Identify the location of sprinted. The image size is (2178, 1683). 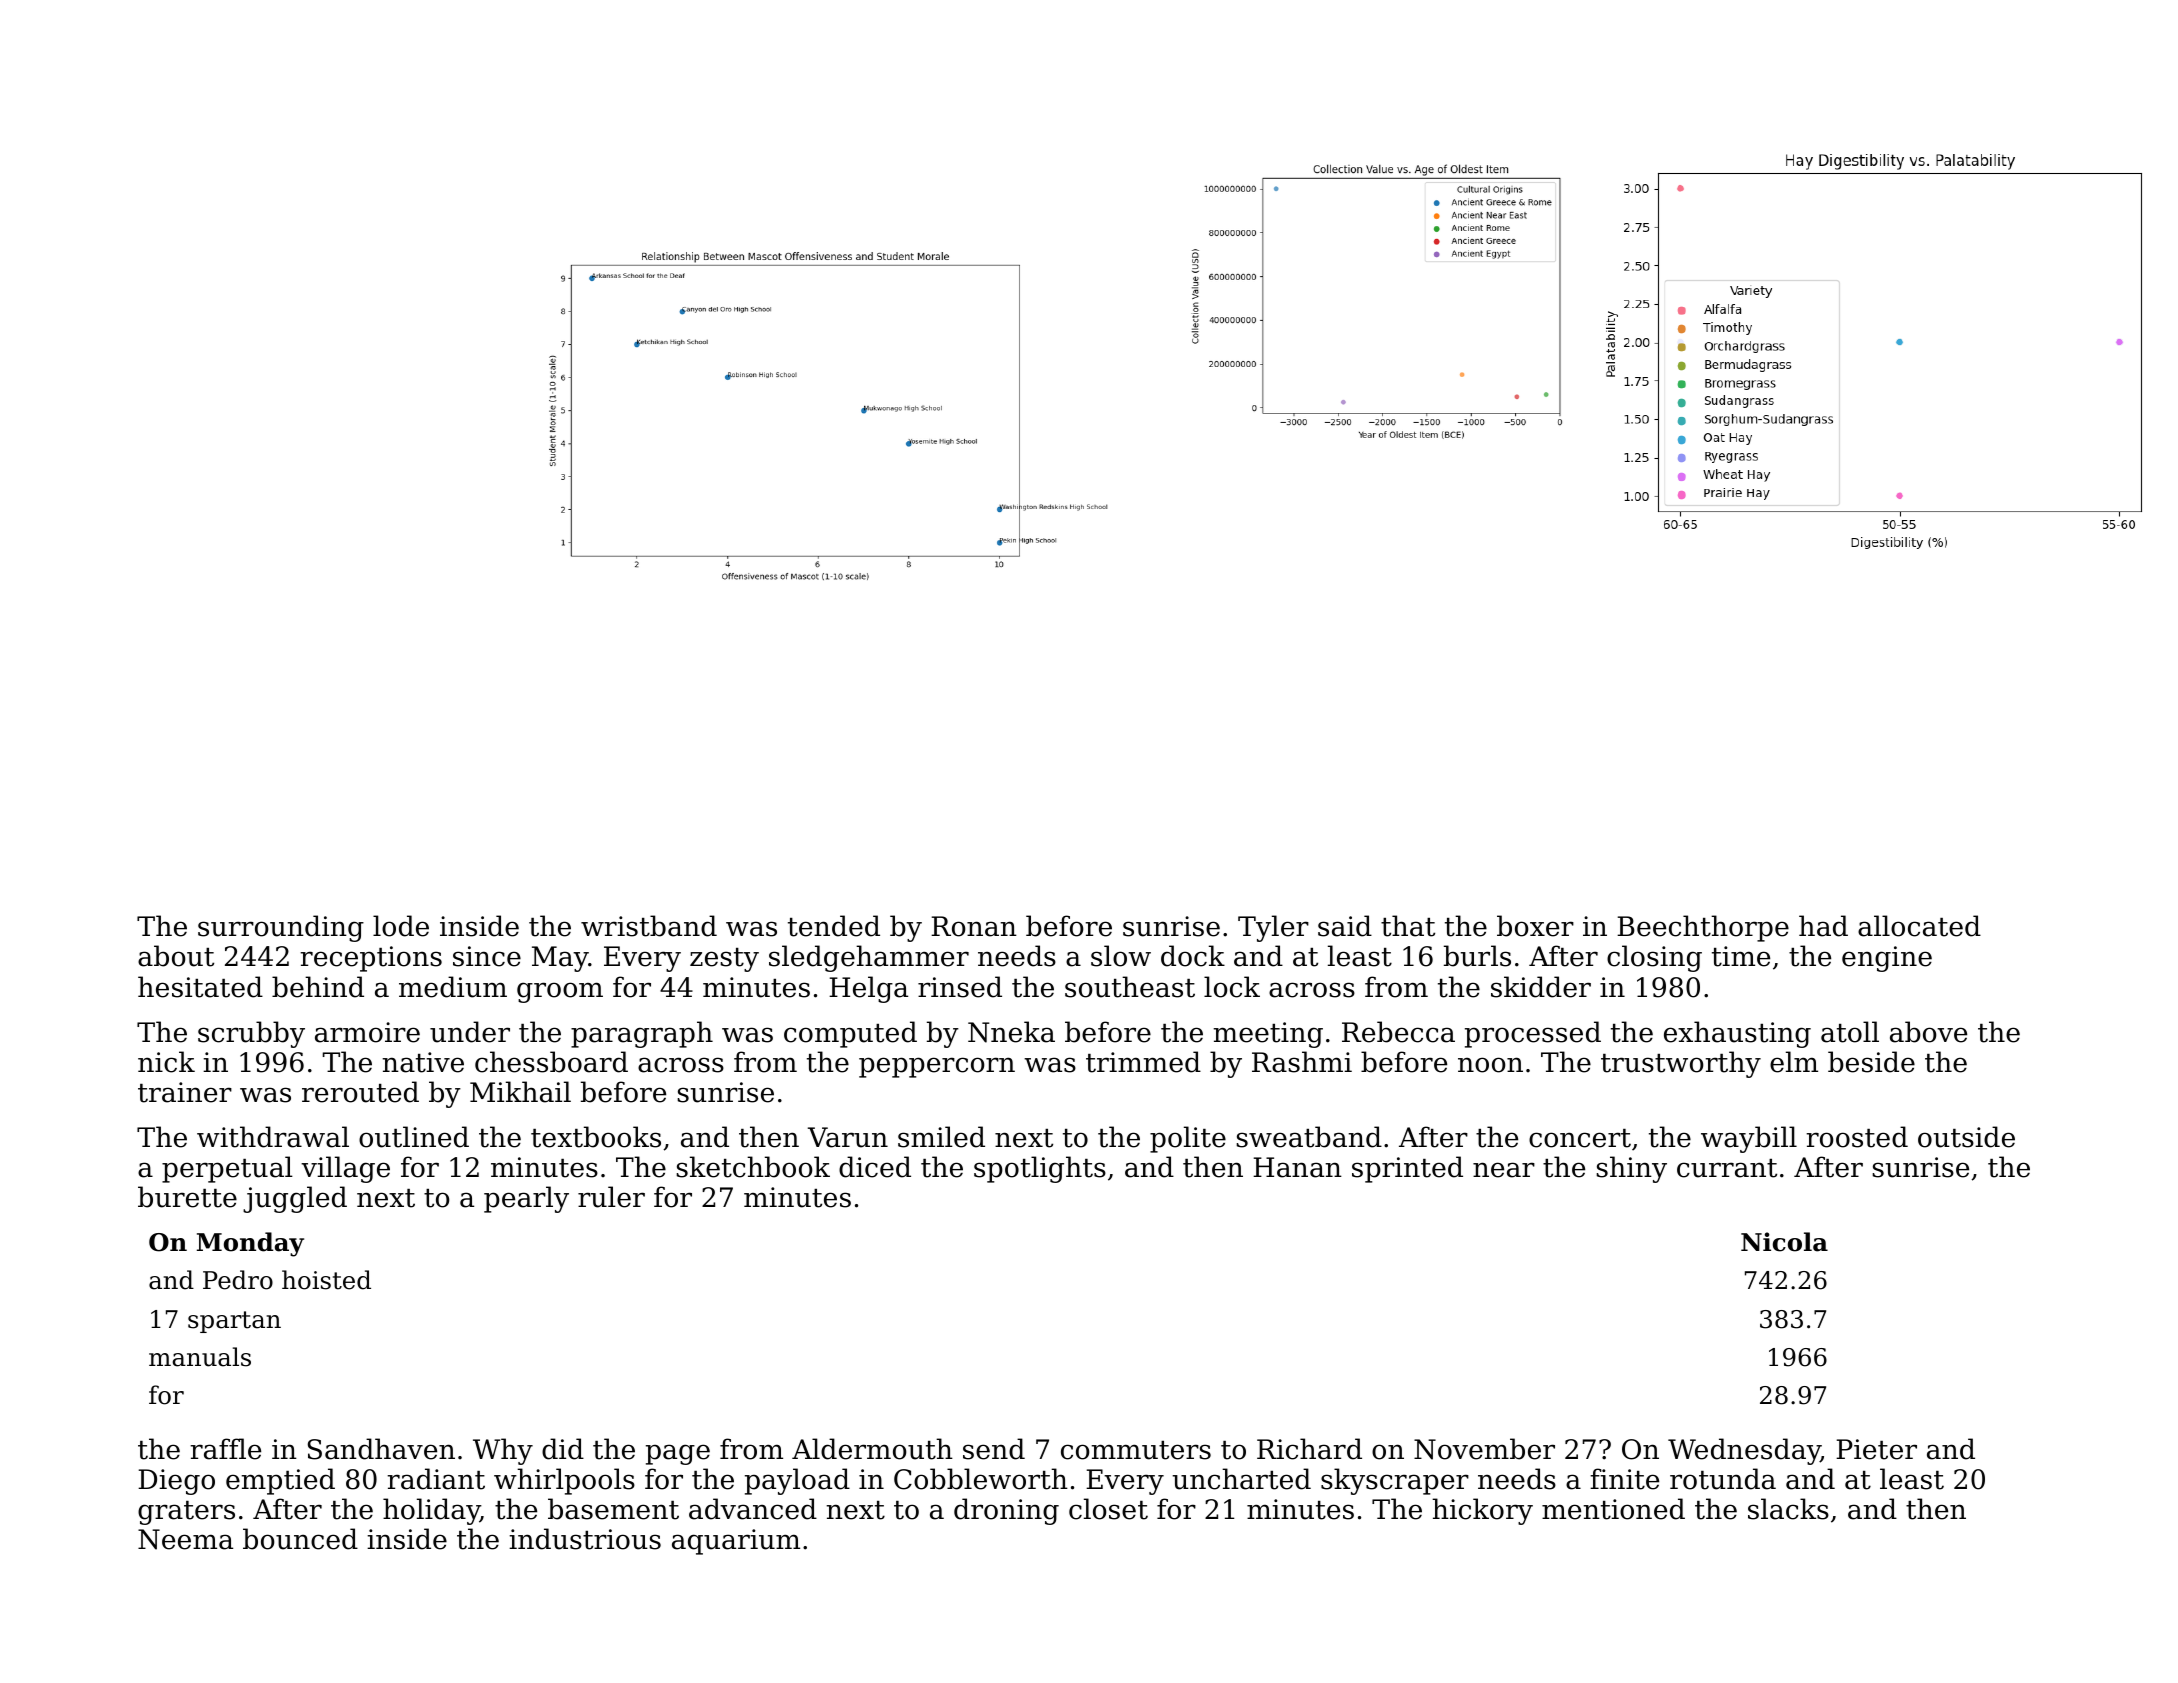
(1407, 1169).
